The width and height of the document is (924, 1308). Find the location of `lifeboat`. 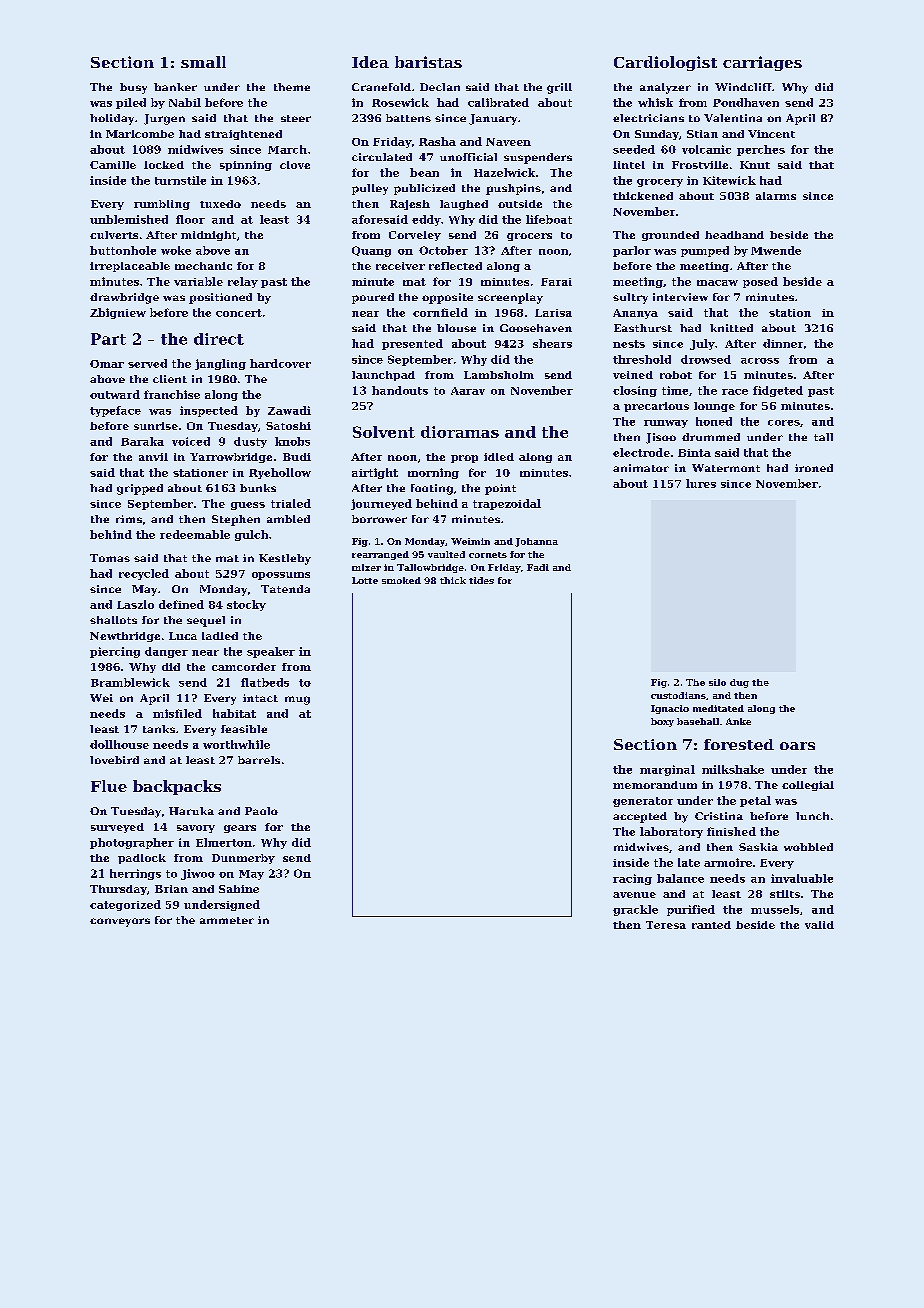

lifeboat is located at coordinates (549, 219).
